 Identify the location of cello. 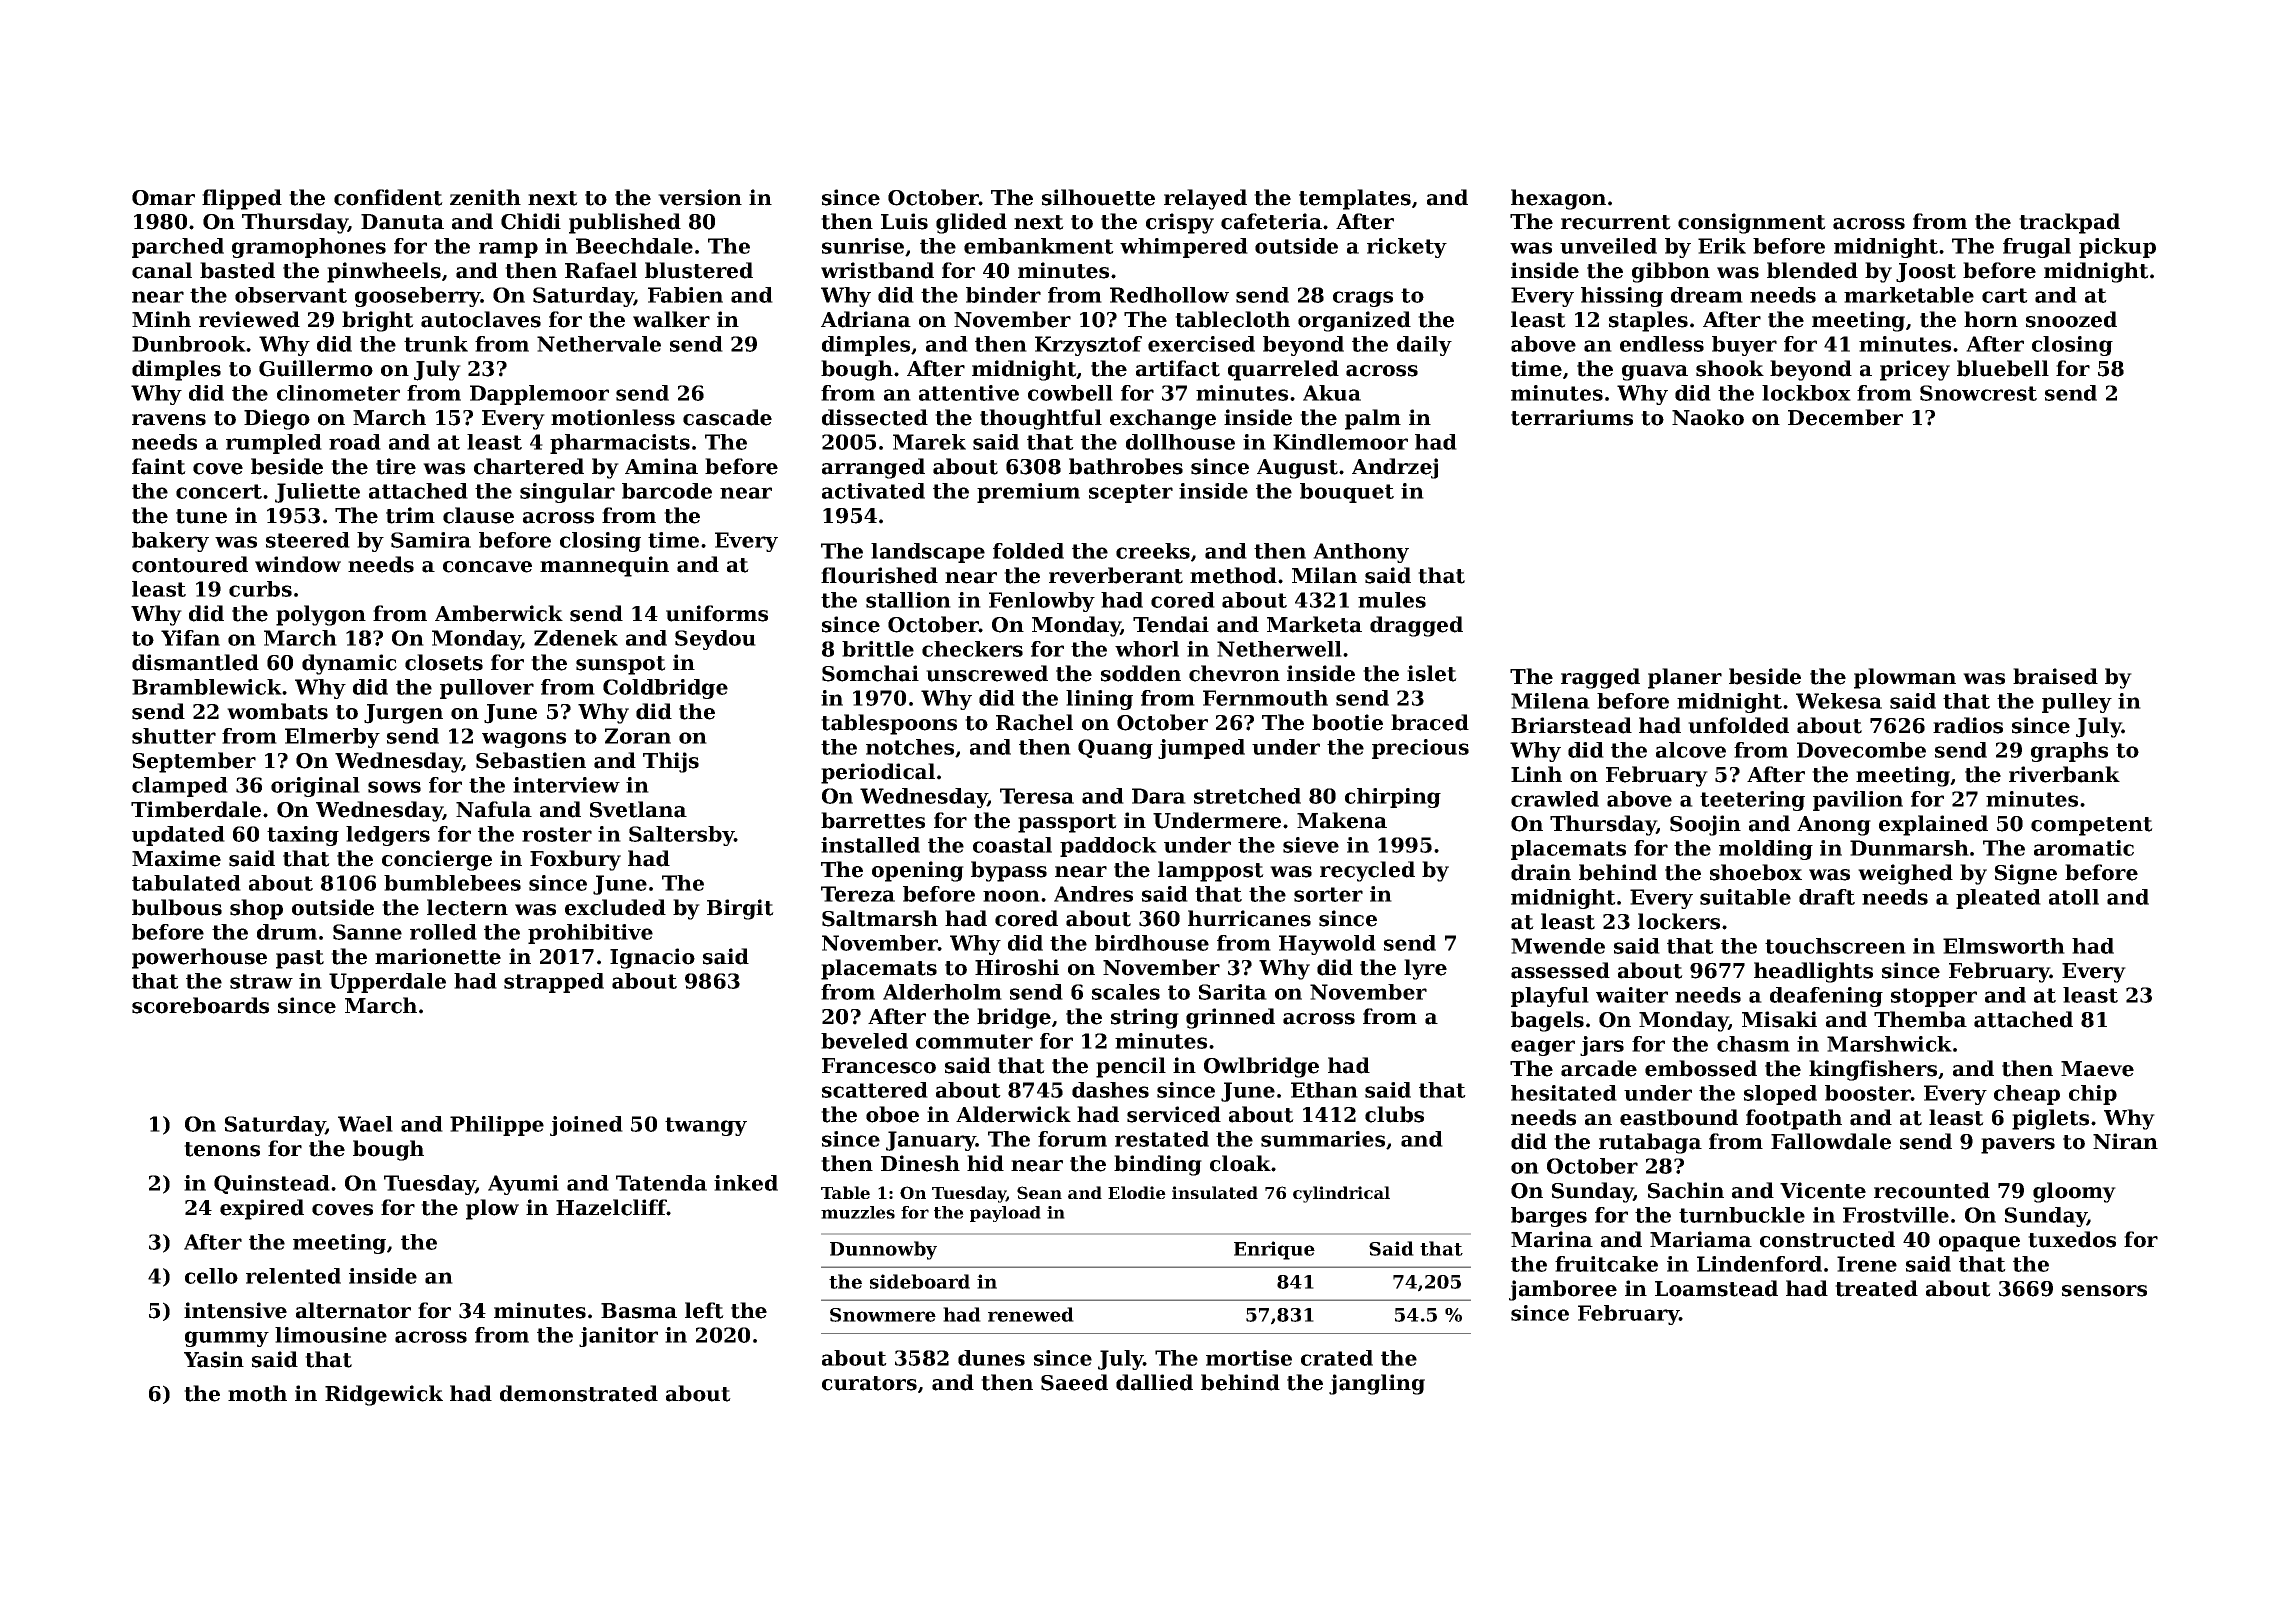
(211, 1276).
